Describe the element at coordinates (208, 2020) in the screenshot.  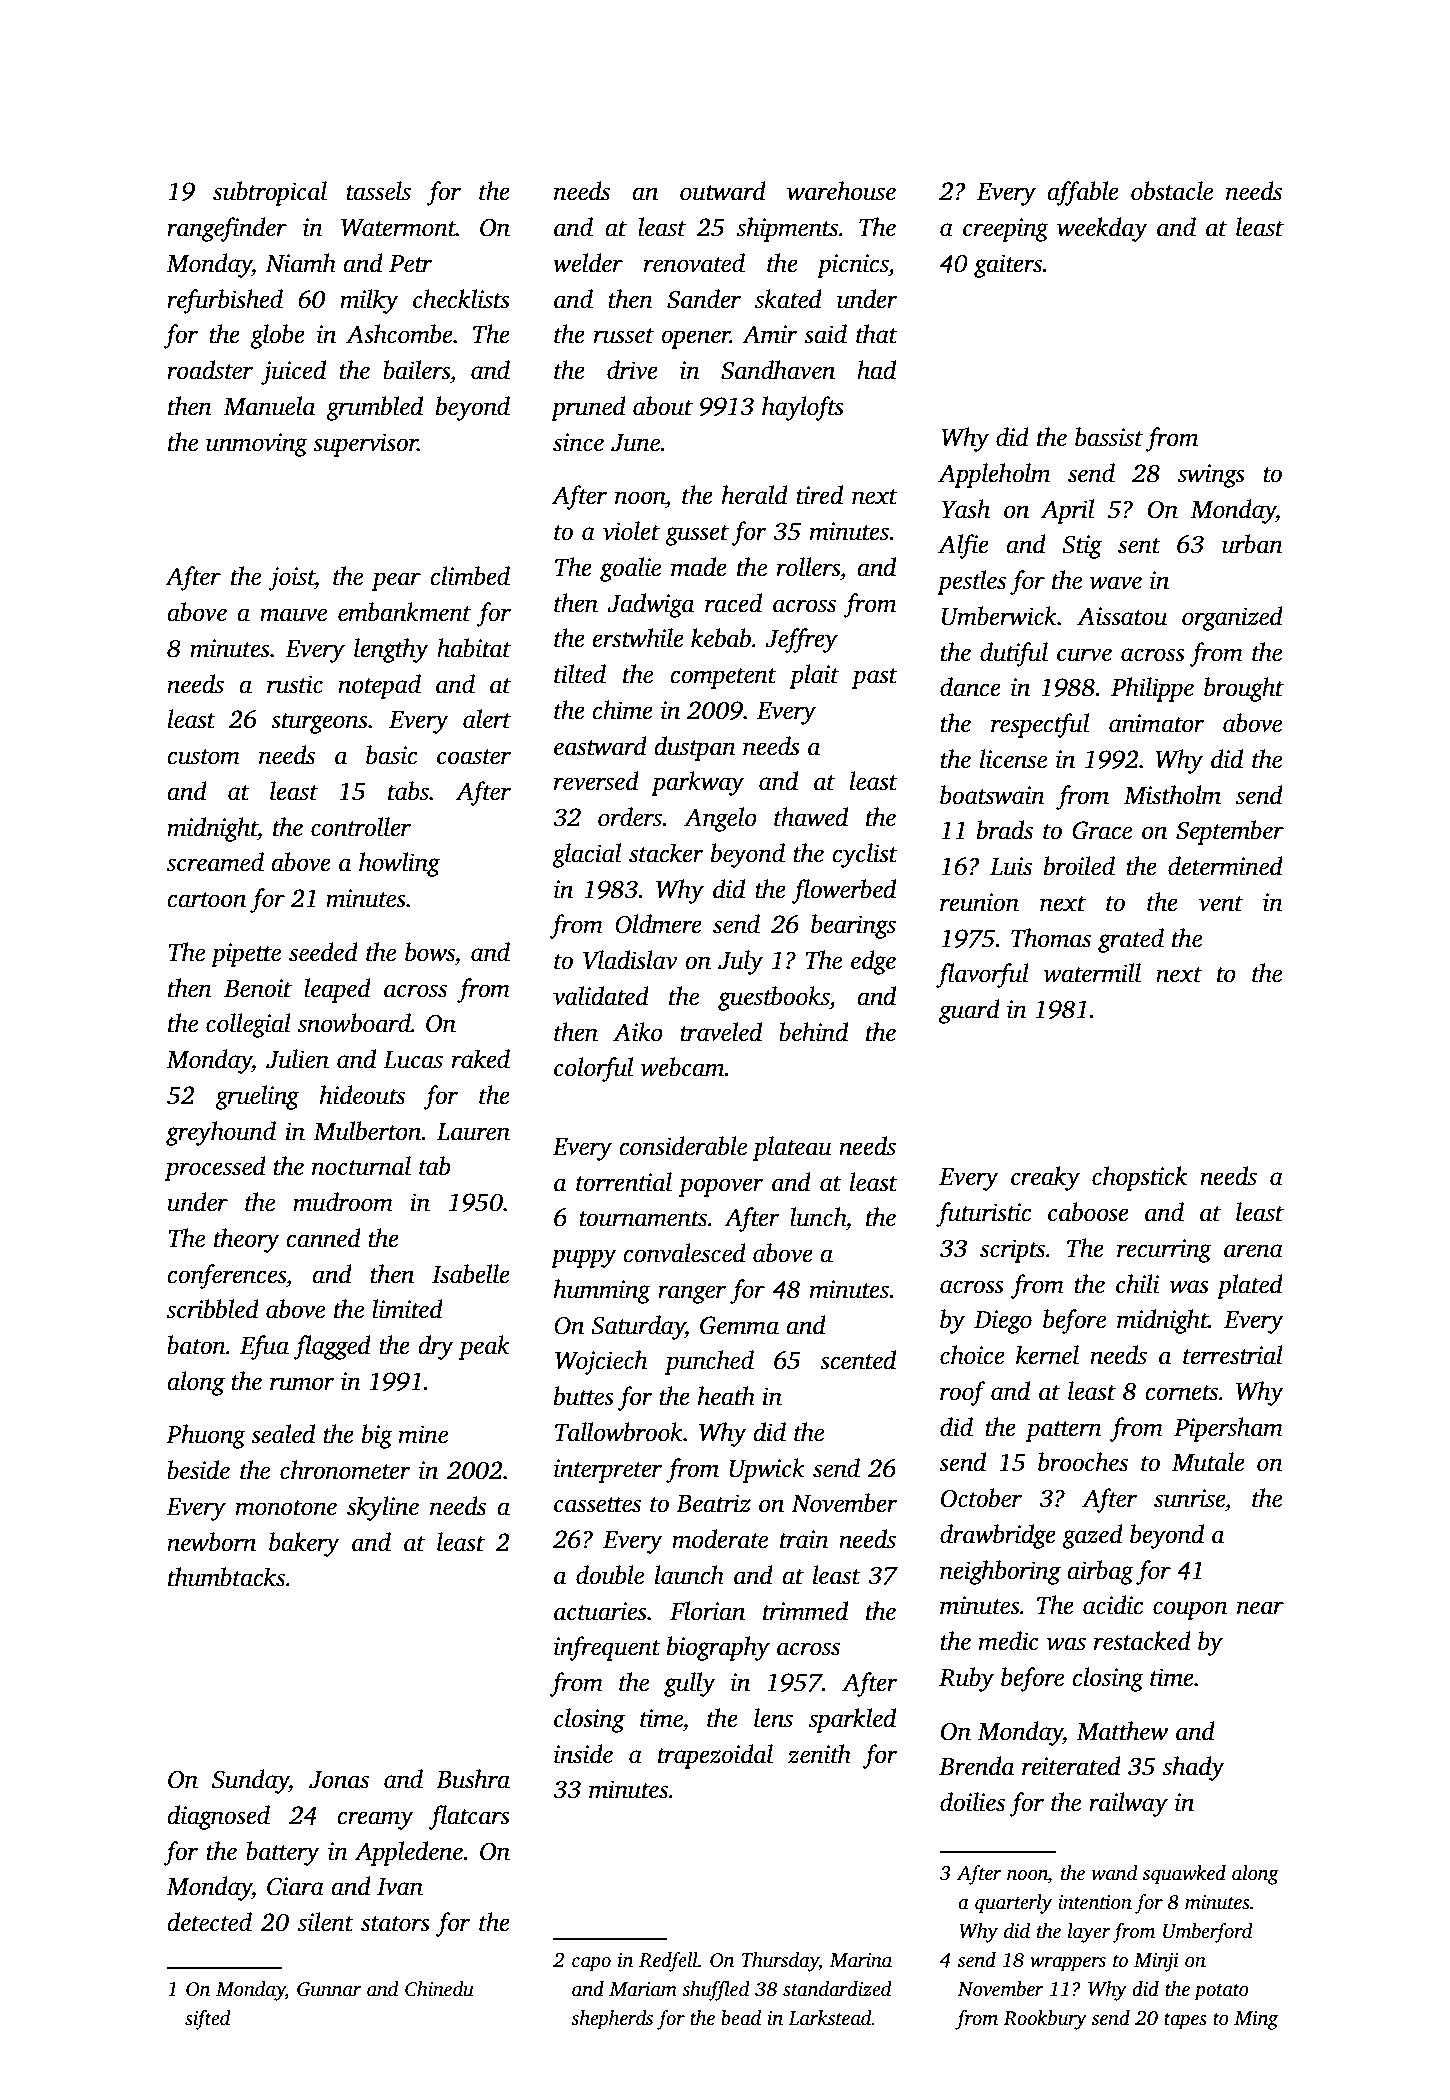
I see `sifted` at that location.
